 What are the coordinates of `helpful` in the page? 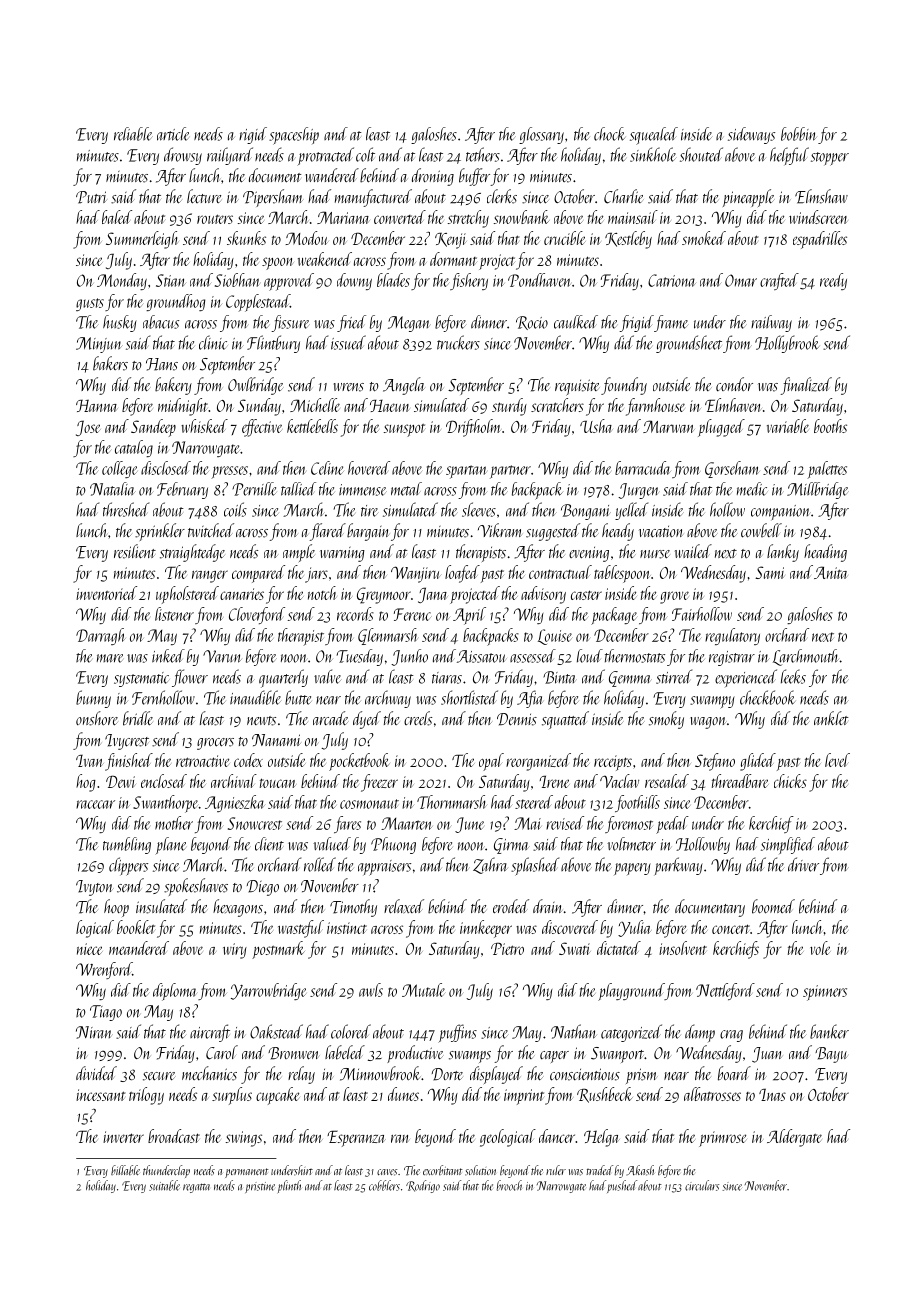 It's located at (789, 156).
